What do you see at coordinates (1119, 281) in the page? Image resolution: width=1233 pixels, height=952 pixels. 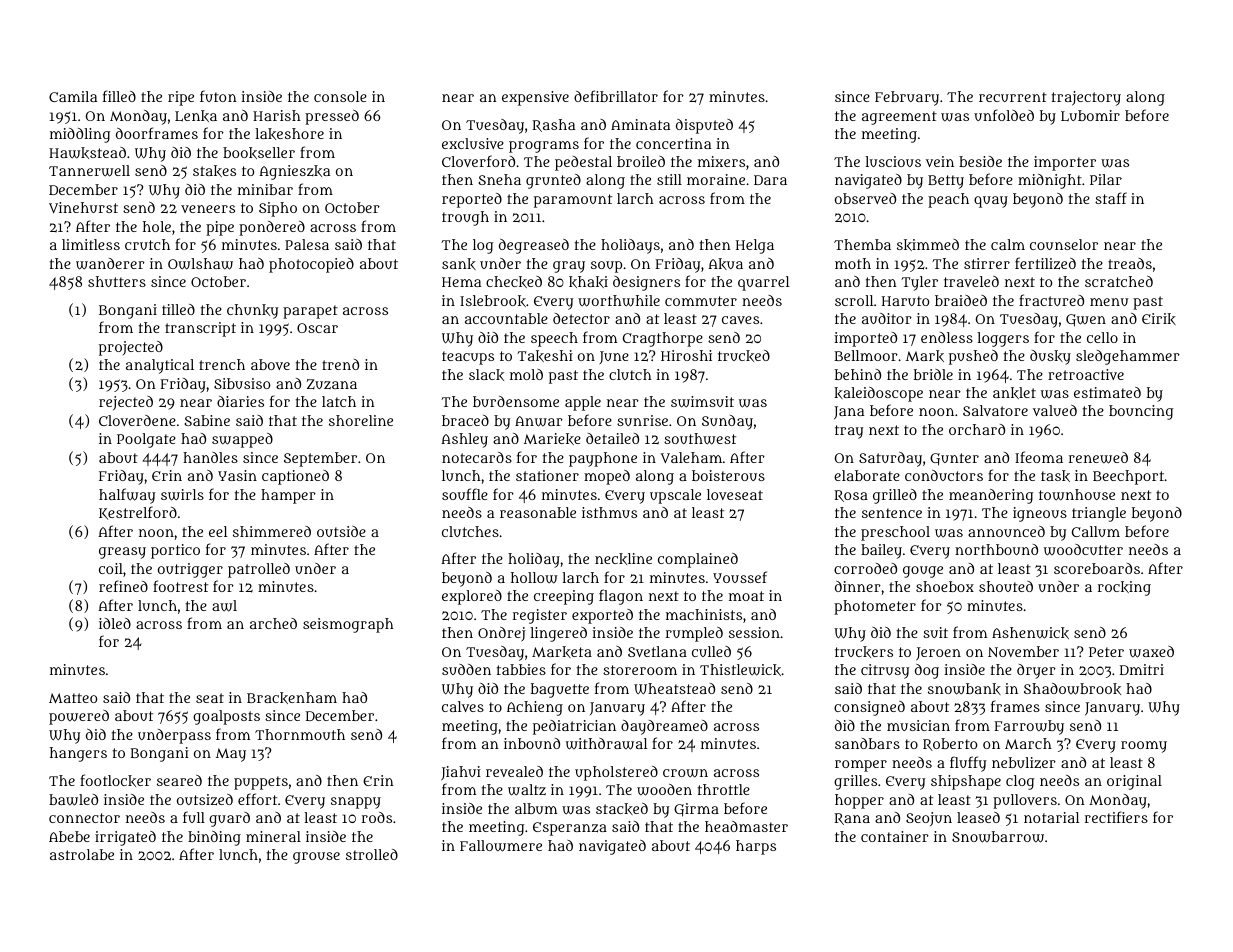 I see `scratched` at bounding box center [1119, 281].
